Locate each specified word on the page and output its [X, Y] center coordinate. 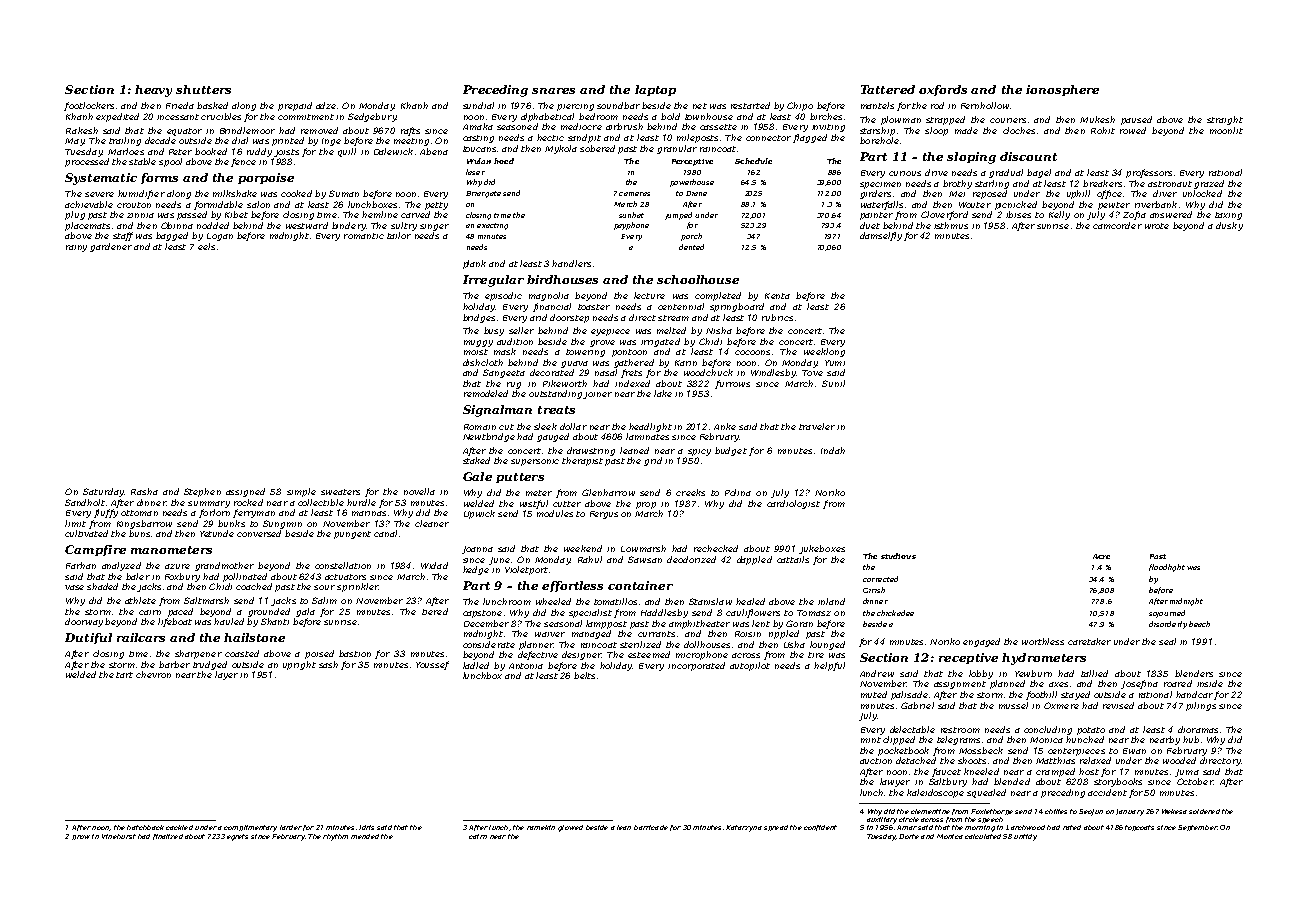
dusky [1229, 226]
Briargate [483, 194]
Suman [344, 193]
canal [385, 533]
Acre [1101, 556]
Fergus [604, 515]
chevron [153, 674]
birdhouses [562, 279]
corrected [880, 579]
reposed [990, 194]
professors [1149, 173]
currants [656, 634]
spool [170, 162]
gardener [111, 247]
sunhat [631, 215]
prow [81, 837]
